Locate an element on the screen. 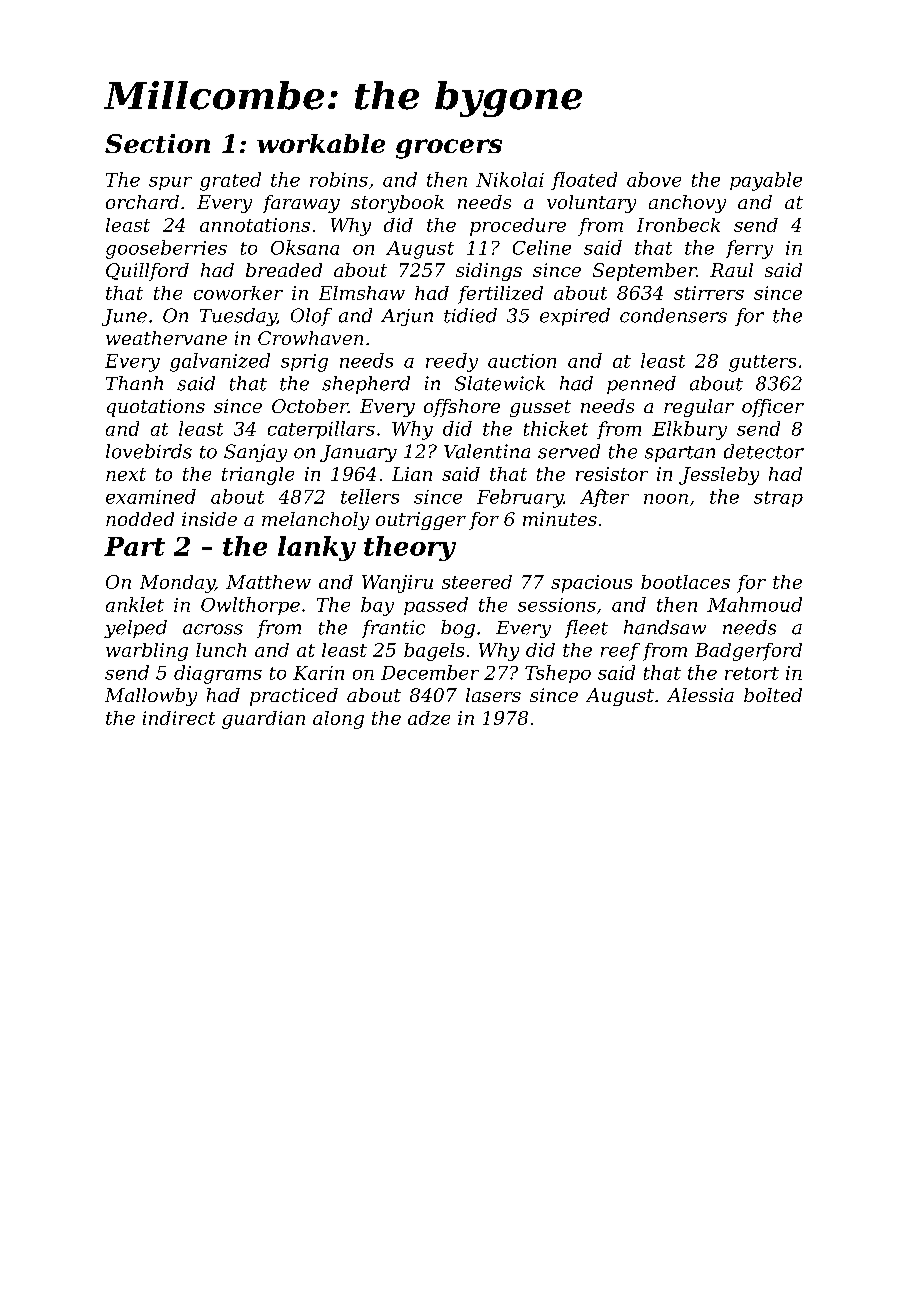 The width and height of the screenshot is (908, 1316). Monday is located at coordinates (177, 584).
